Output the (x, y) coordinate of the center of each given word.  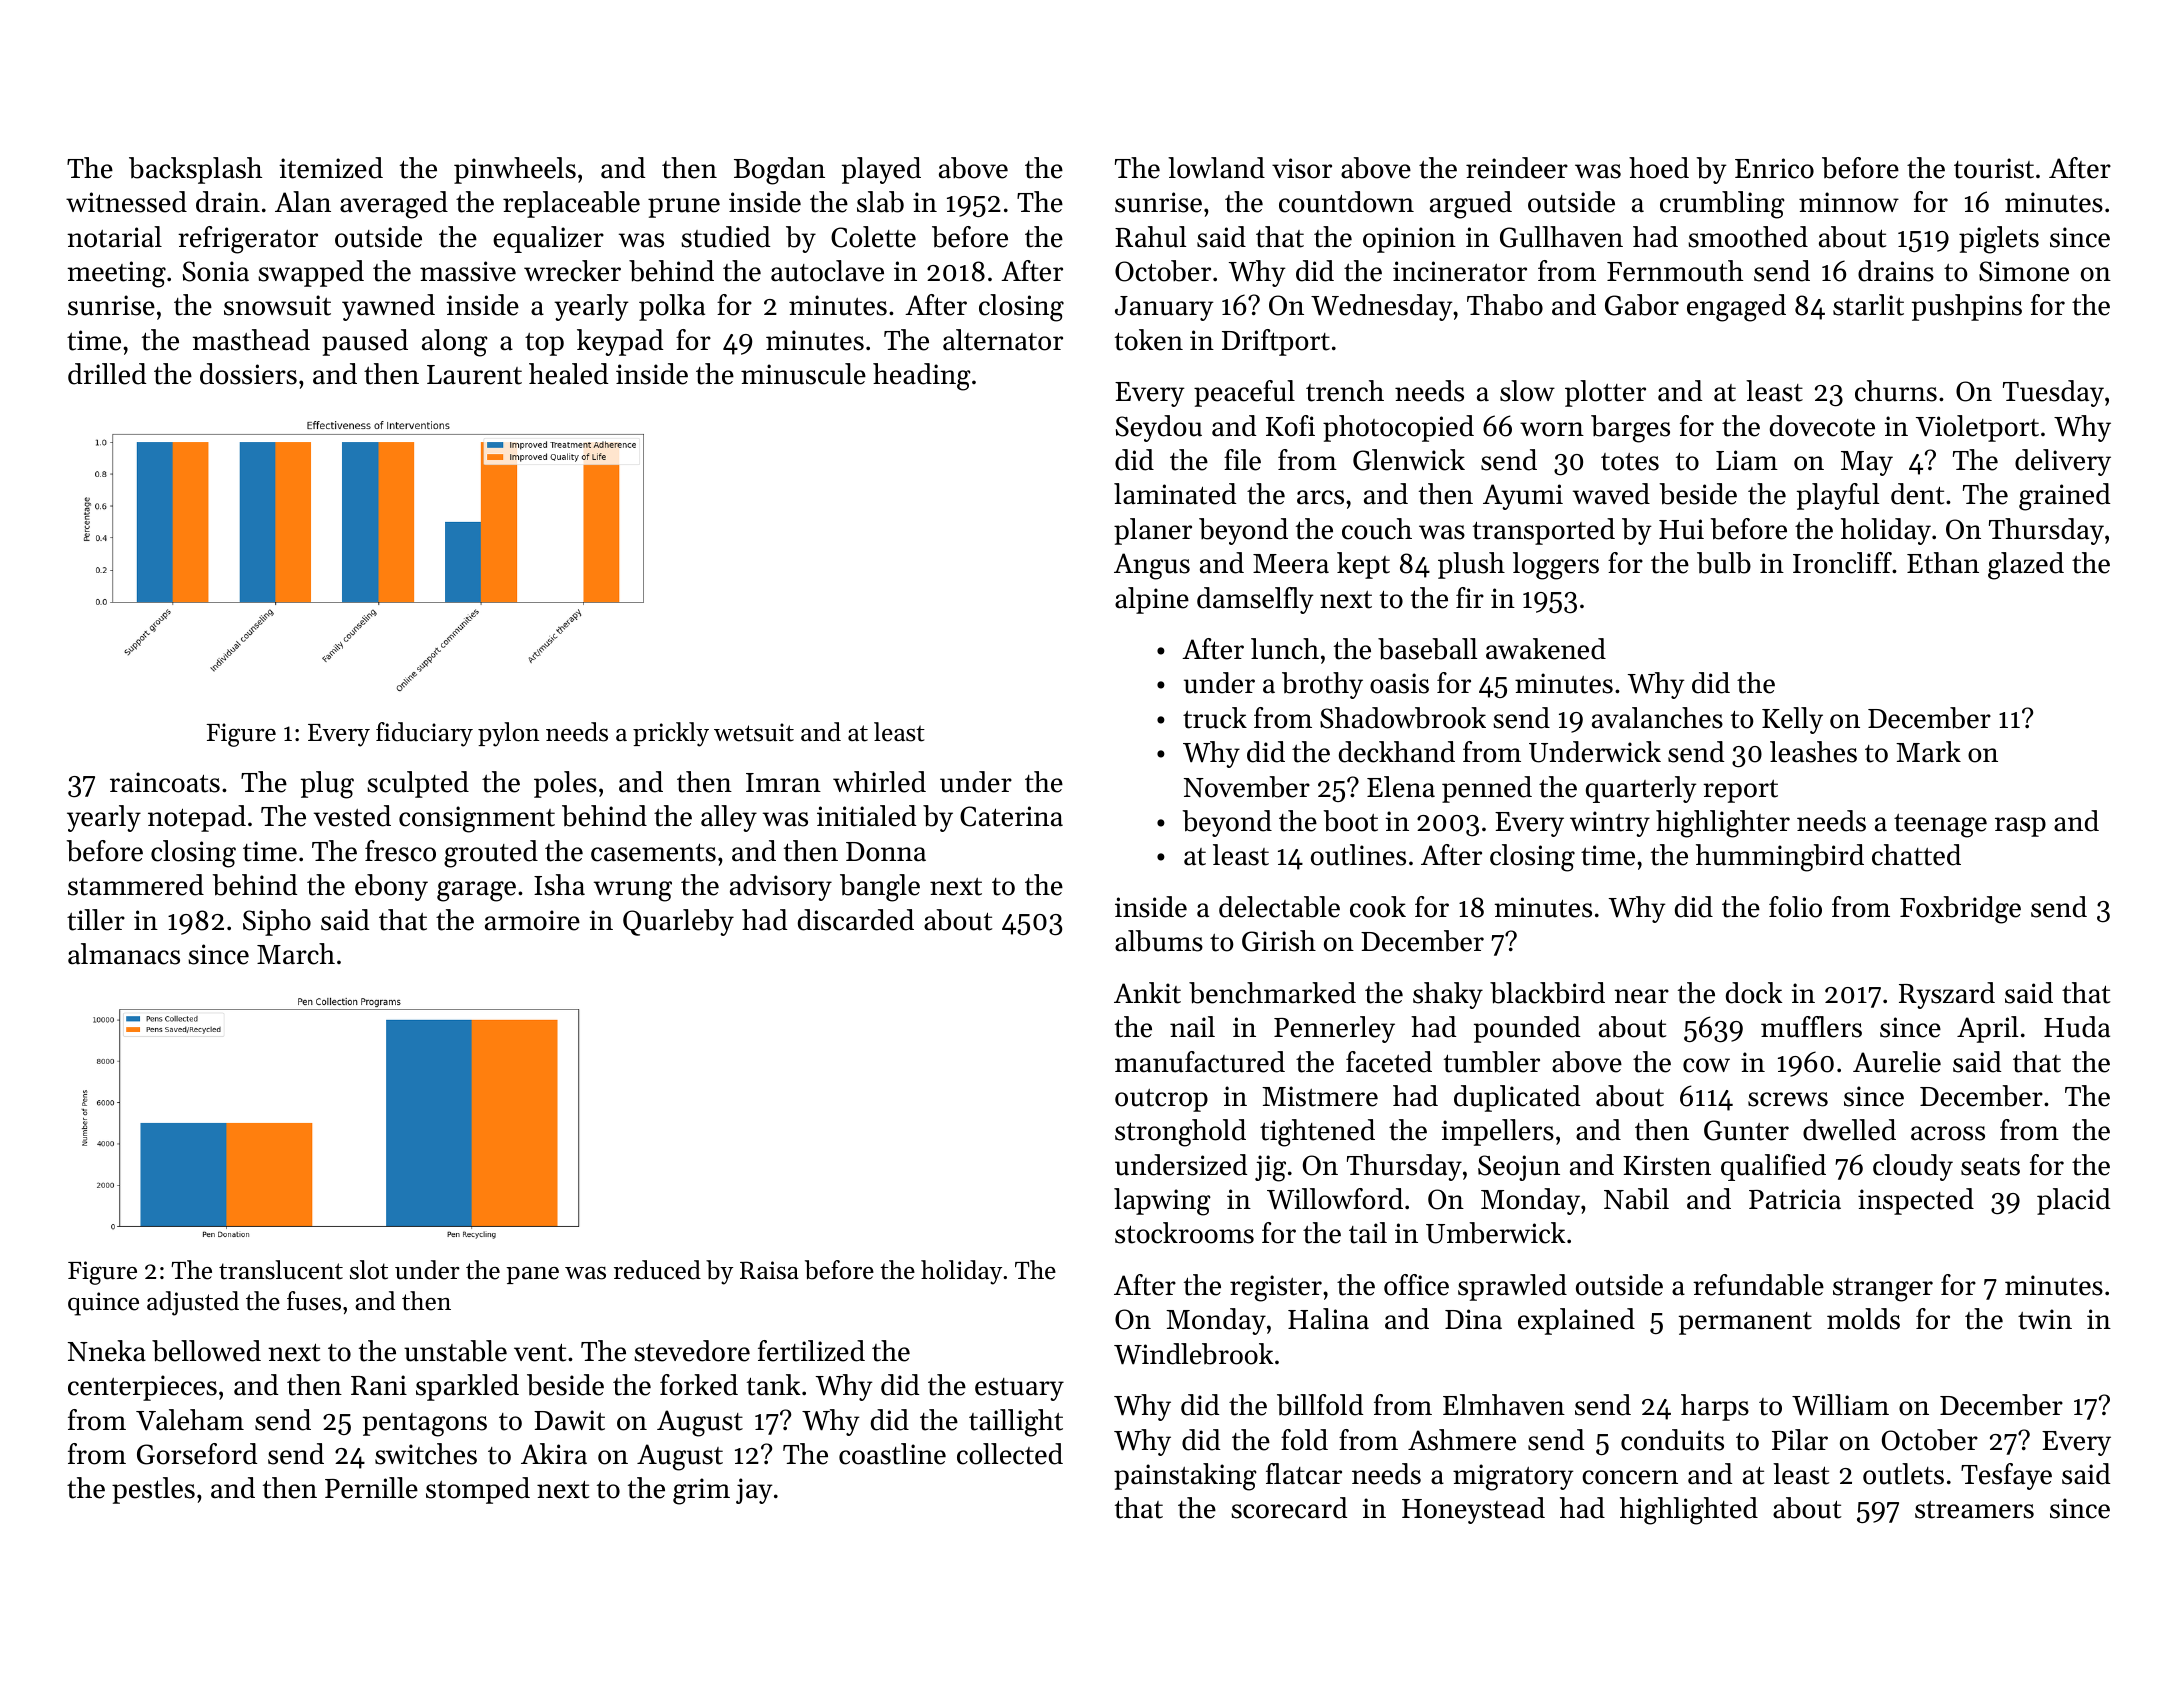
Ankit (1147, 993)
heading (922, 377)
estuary (1019, 1389)
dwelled (1849, 1130)
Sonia (216, 271)
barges (1630, 429)
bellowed (206, 1351)
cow (1706, 1065)
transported (1544, 531)
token (1149, 340)
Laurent (474, 375)
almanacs (124, 954)
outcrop (1161, 1100)
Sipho (277, 922)
